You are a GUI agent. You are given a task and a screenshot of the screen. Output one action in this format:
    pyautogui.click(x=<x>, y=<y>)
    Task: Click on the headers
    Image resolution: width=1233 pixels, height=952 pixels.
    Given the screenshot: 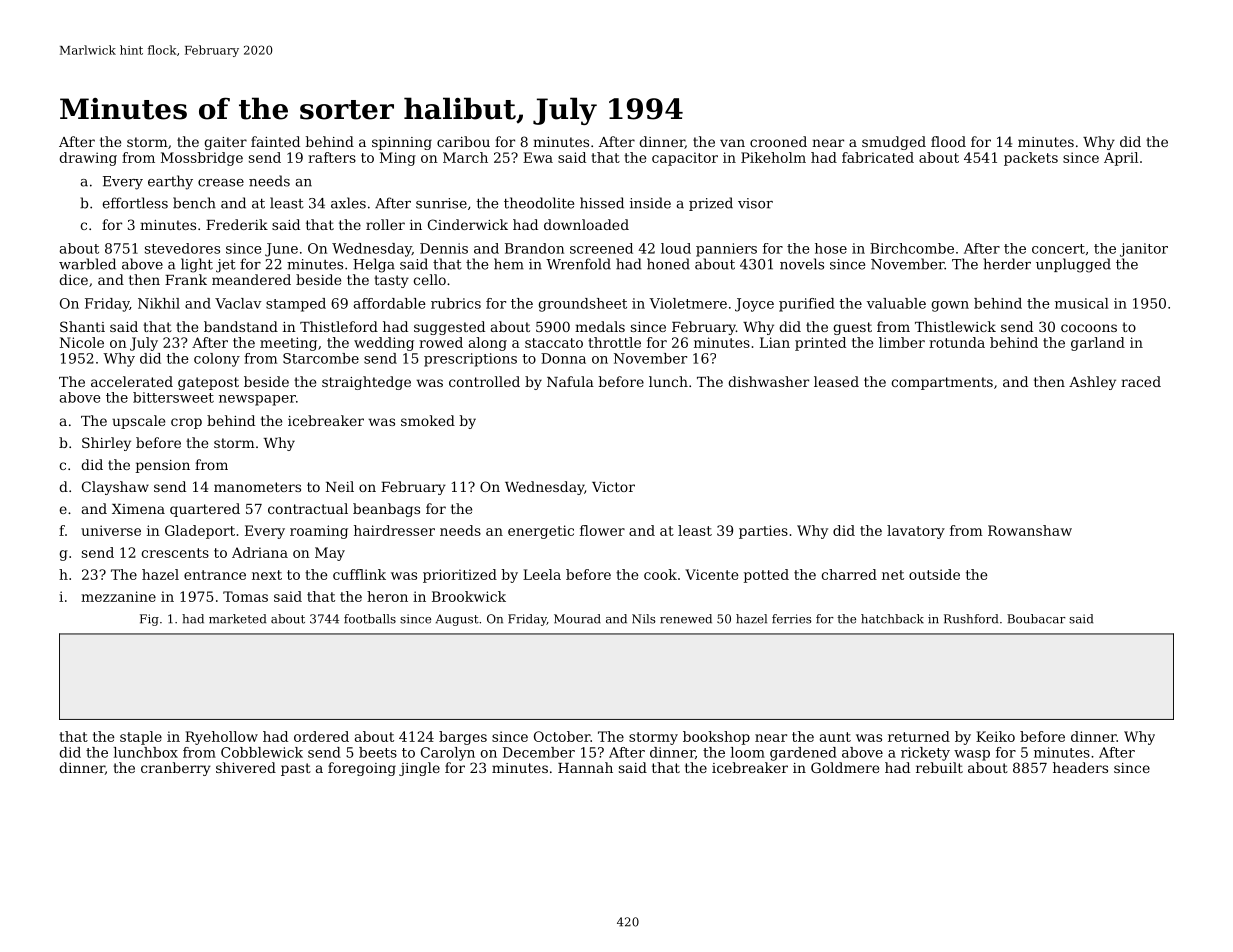 What is the action you would take?
    pyautogui.click(x=1080, y=767)
